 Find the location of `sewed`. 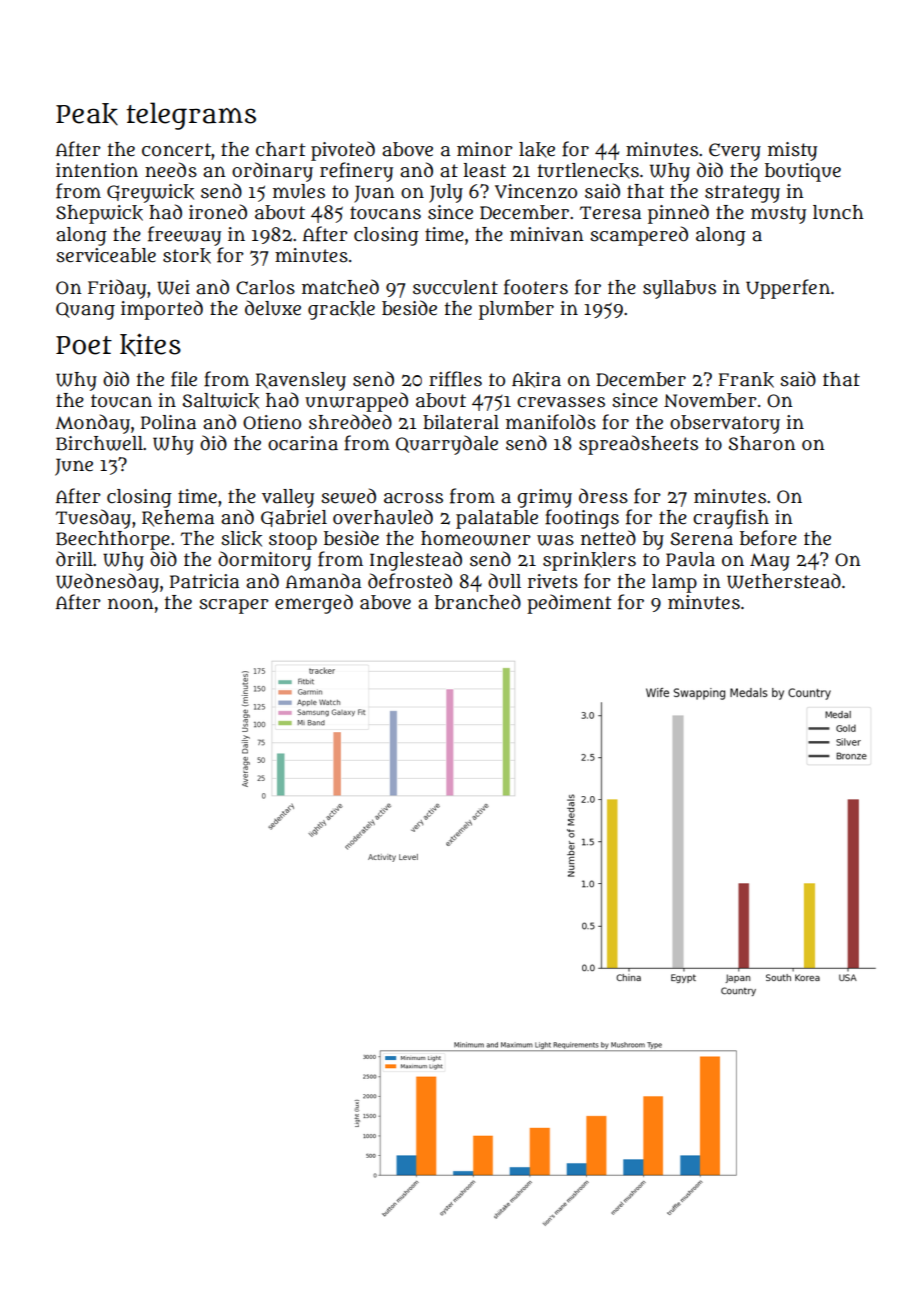

sewed is located at coordinates (348, 496).
